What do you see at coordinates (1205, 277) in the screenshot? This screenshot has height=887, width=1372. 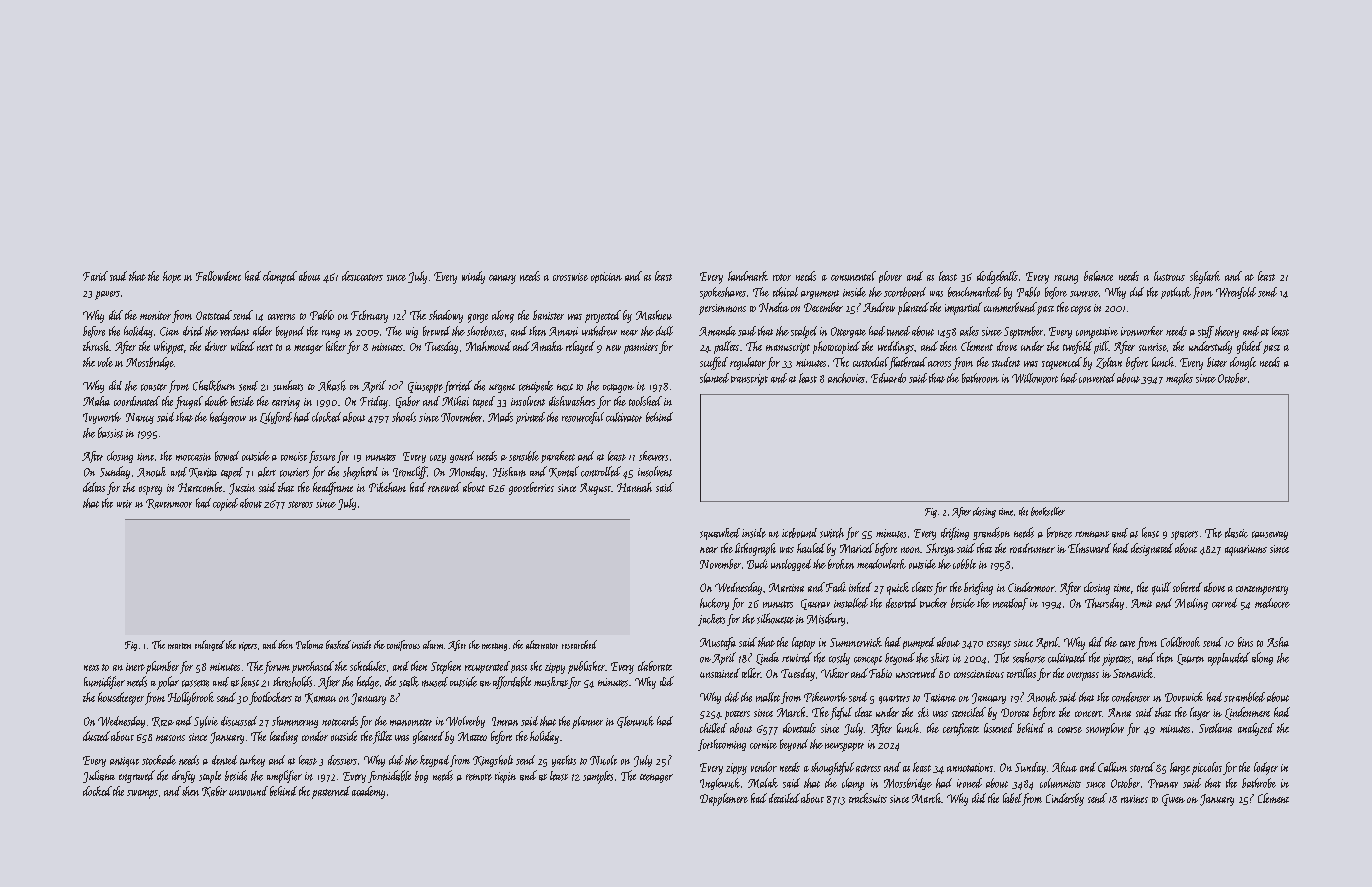 I see `skylark` at bounding box center [1205, 277].
